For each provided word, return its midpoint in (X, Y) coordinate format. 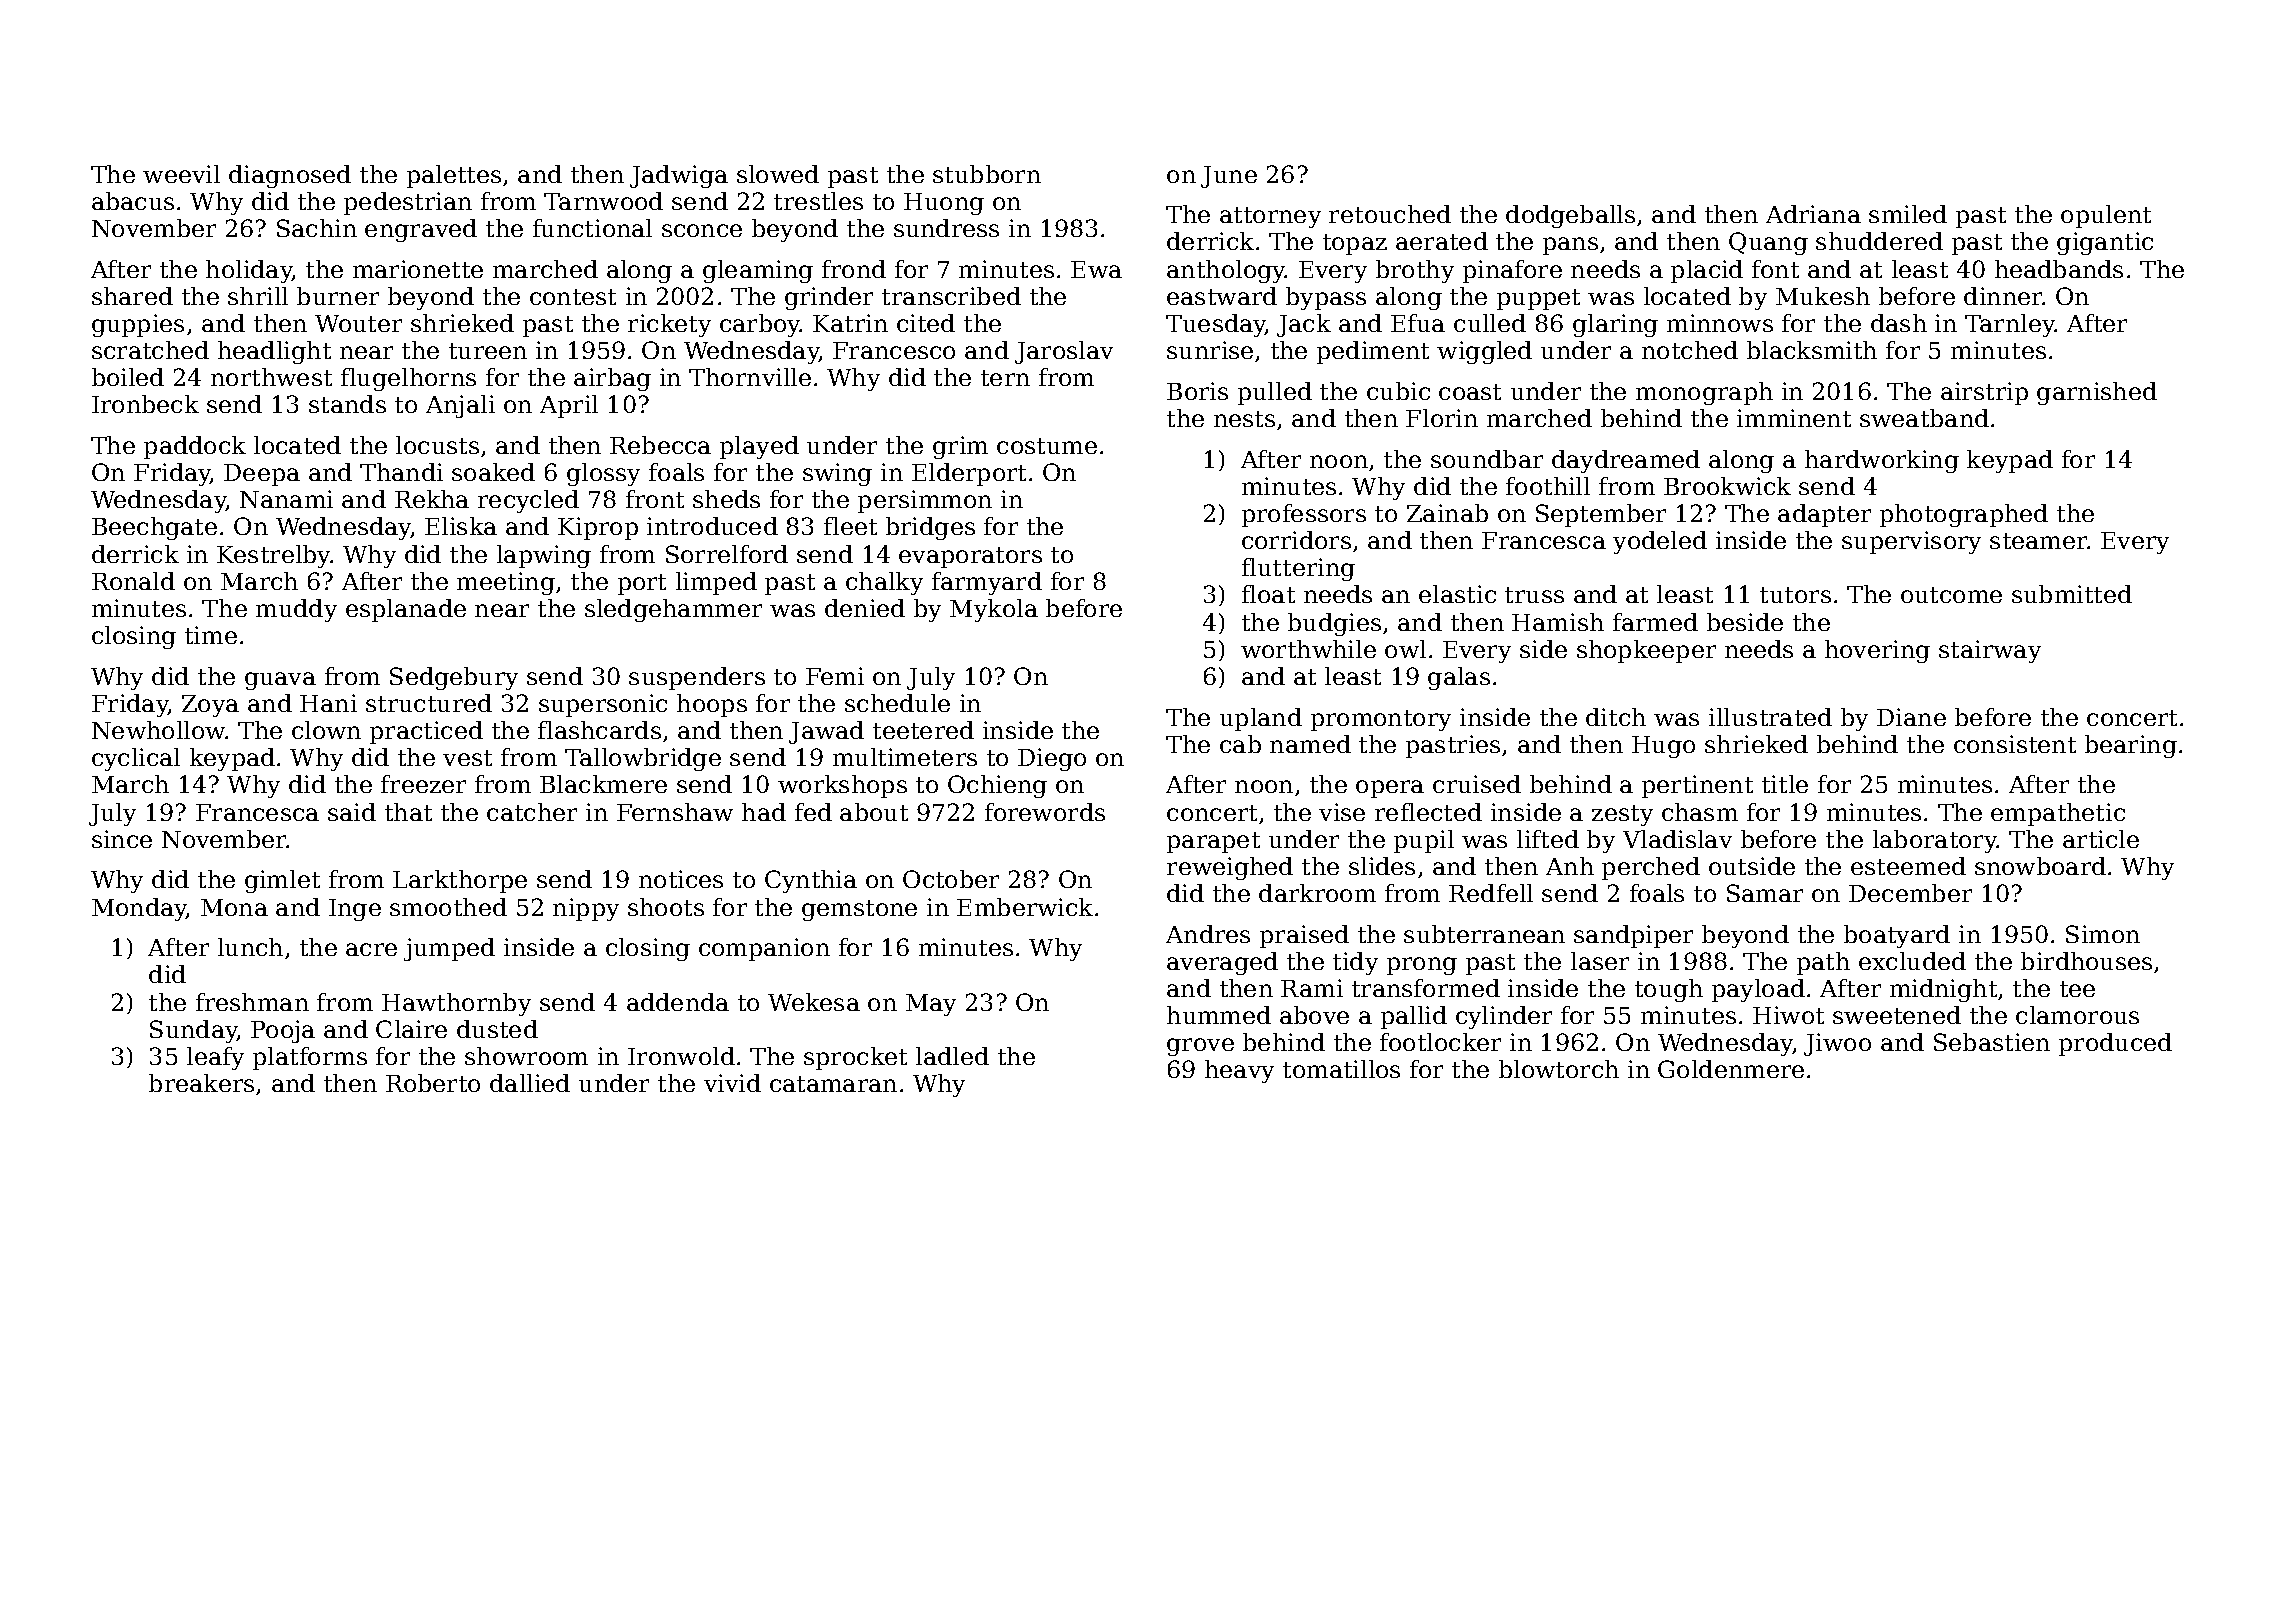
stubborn (987, 174)
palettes (454, 176)
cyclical (136, 759)
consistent (2015, 744)
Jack (1304, 325)
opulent (2106, 216)
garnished (2097, 393)
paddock (195, 447)
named (1310, 744)
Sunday (194, 1031)
